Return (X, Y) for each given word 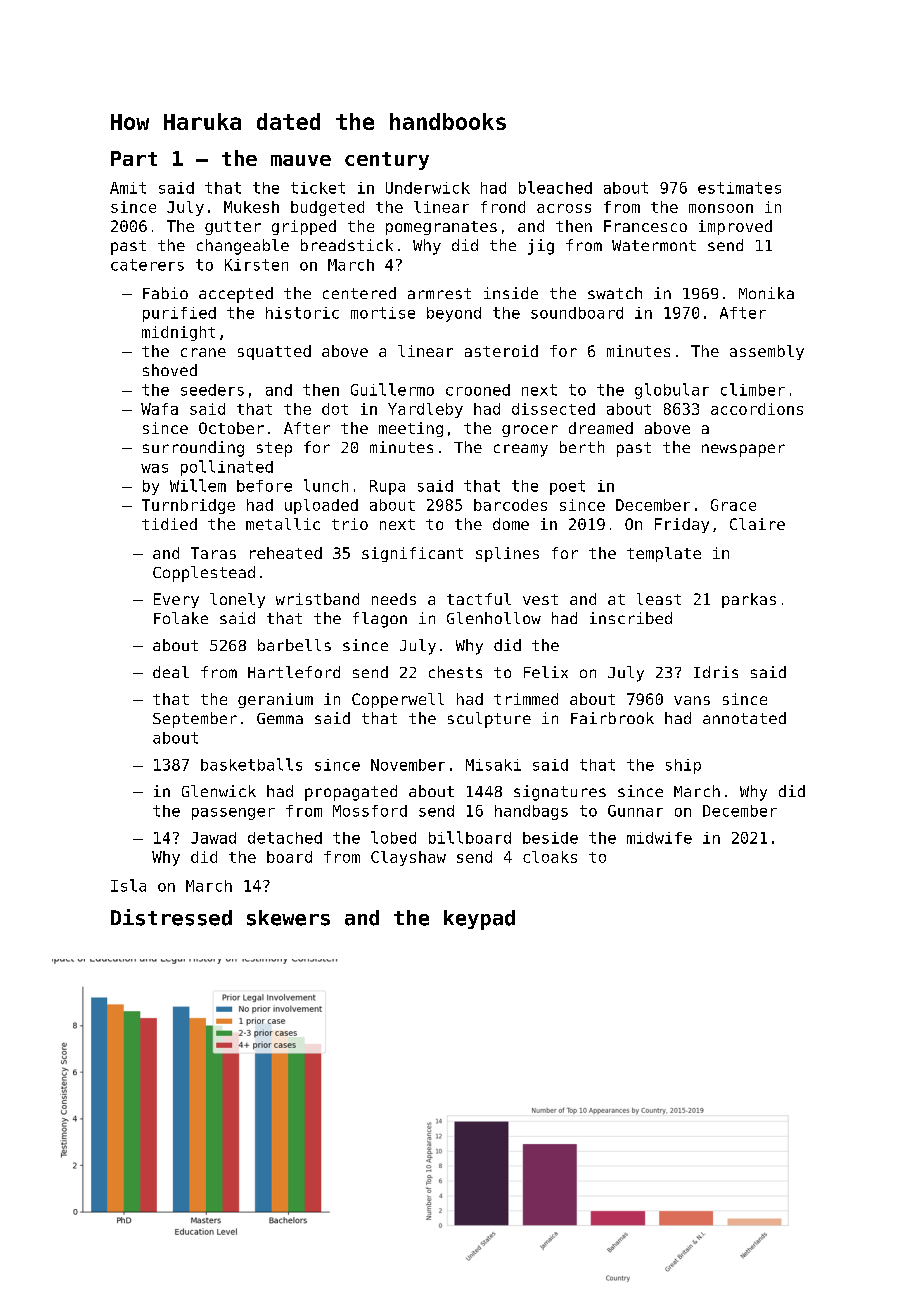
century (387, 161)
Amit (128, 188)
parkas (749, 600)
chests (455, 672)
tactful (479, 599)
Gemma (280, 718)
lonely (237, 600)
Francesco (645, 226)
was (154, 468)
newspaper (743, 450)
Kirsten (256, 265)
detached (285, 838)
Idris (716, 672)
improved (735, 227)
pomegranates (441, 228)
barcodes (510, 505)
